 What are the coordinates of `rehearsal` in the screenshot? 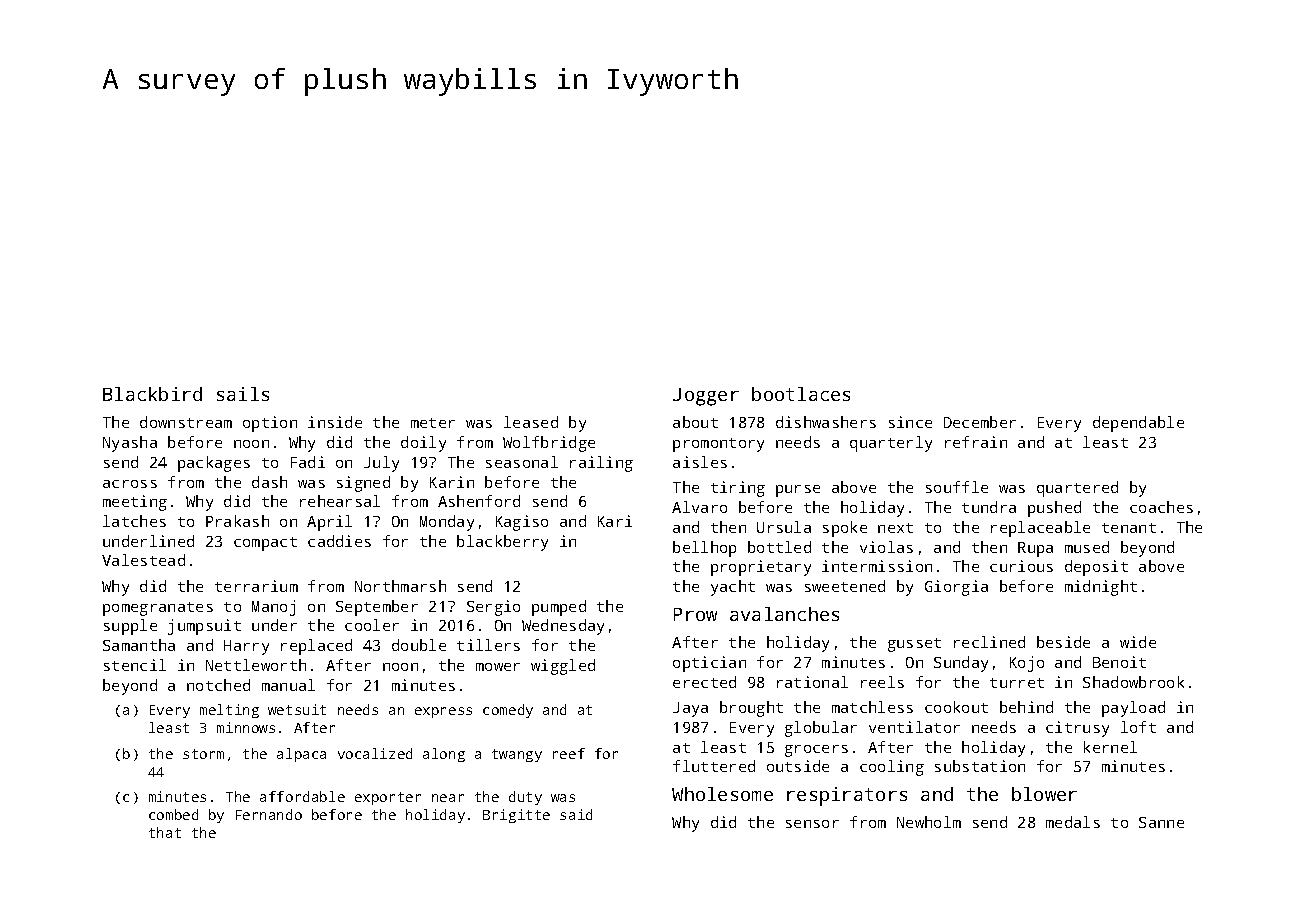 It's located at (340, 501).
